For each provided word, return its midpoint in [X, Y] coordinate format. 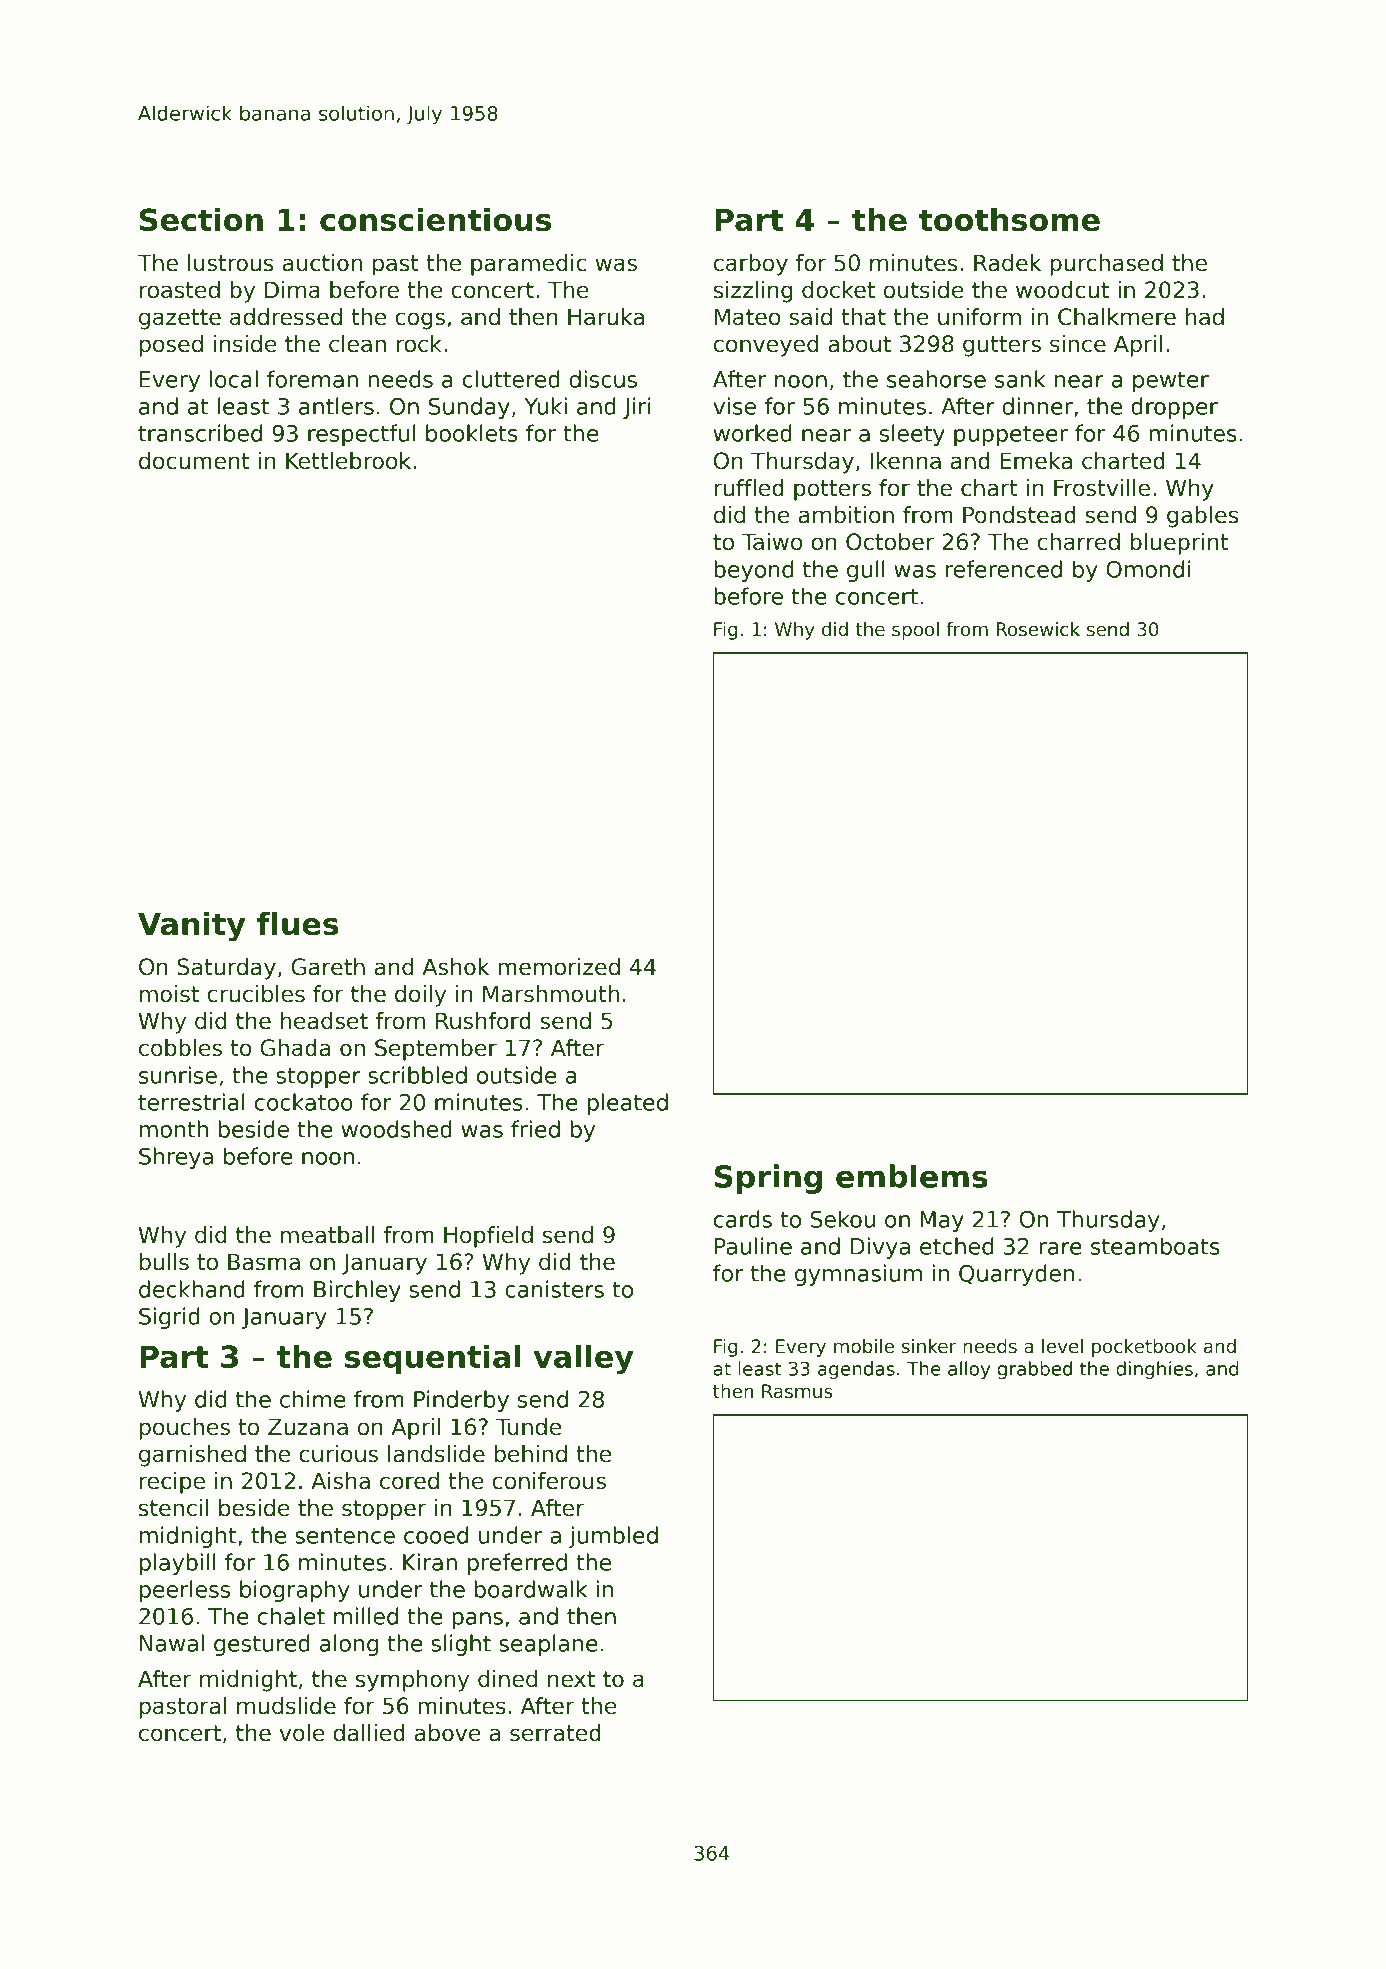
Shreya [176, 1158]
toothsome [1009, 220]
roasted [180, 290]
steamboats [1155, 1246]
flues [298, 924]
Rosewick [1038, 629]
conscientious [435, 220]
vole [302, 1733]
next [571, 1679]
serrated [555, 1733]
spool [915, 631]
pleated [628, 1104]
